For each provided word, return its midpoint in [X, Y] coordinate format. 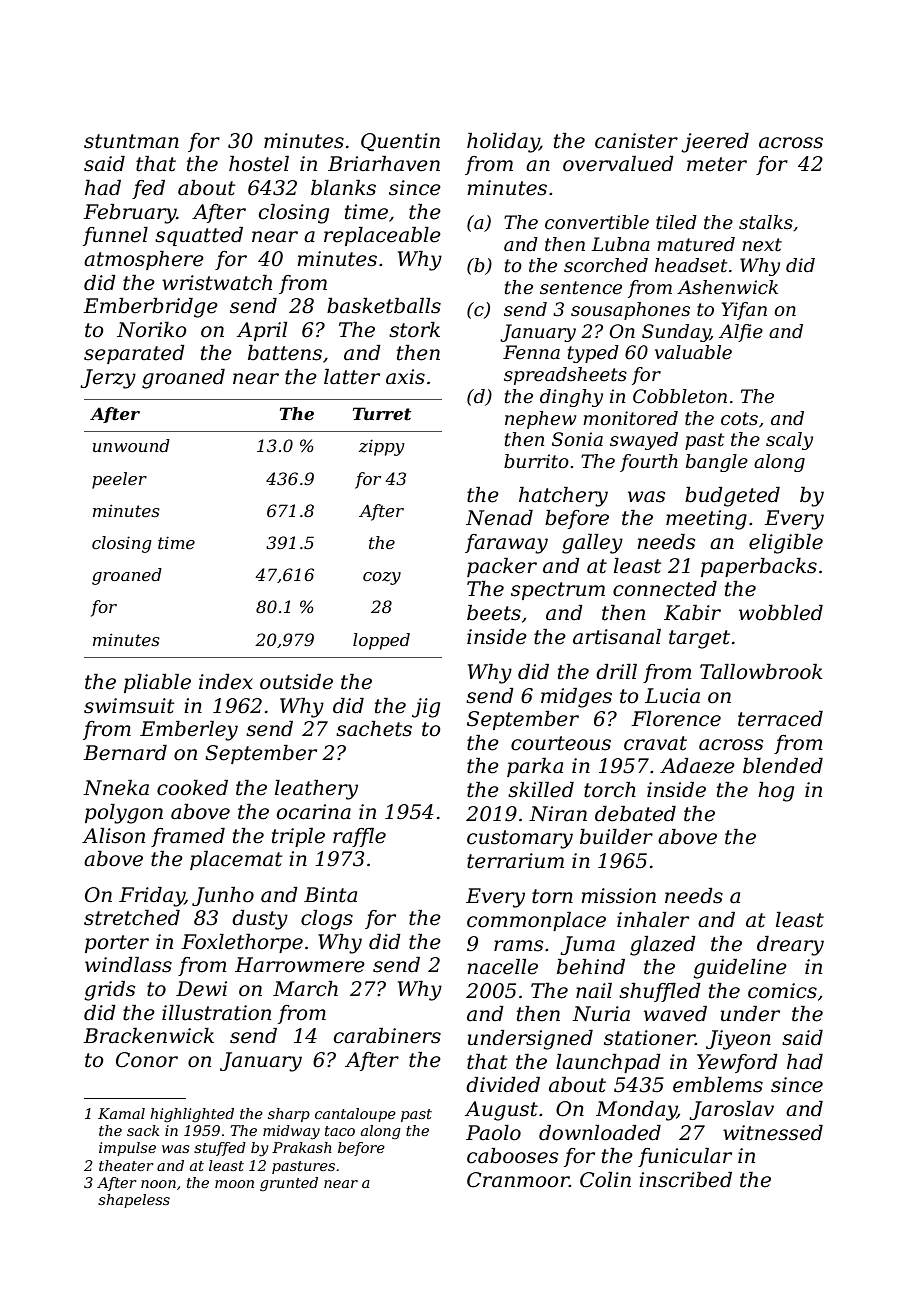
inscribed [685, 1180]
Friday [152, 897]
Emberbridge [150, 308]
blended [783, 766]
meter [717, 164]
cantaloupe [355, 1115]
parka [535, 767]
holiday [503, 143]
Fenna [531, 352]
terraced [780, 719]
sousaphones [630, 311]
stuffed [220, 1149]
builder [616, 837]
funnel [115, 236]
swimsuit [129, 706]
